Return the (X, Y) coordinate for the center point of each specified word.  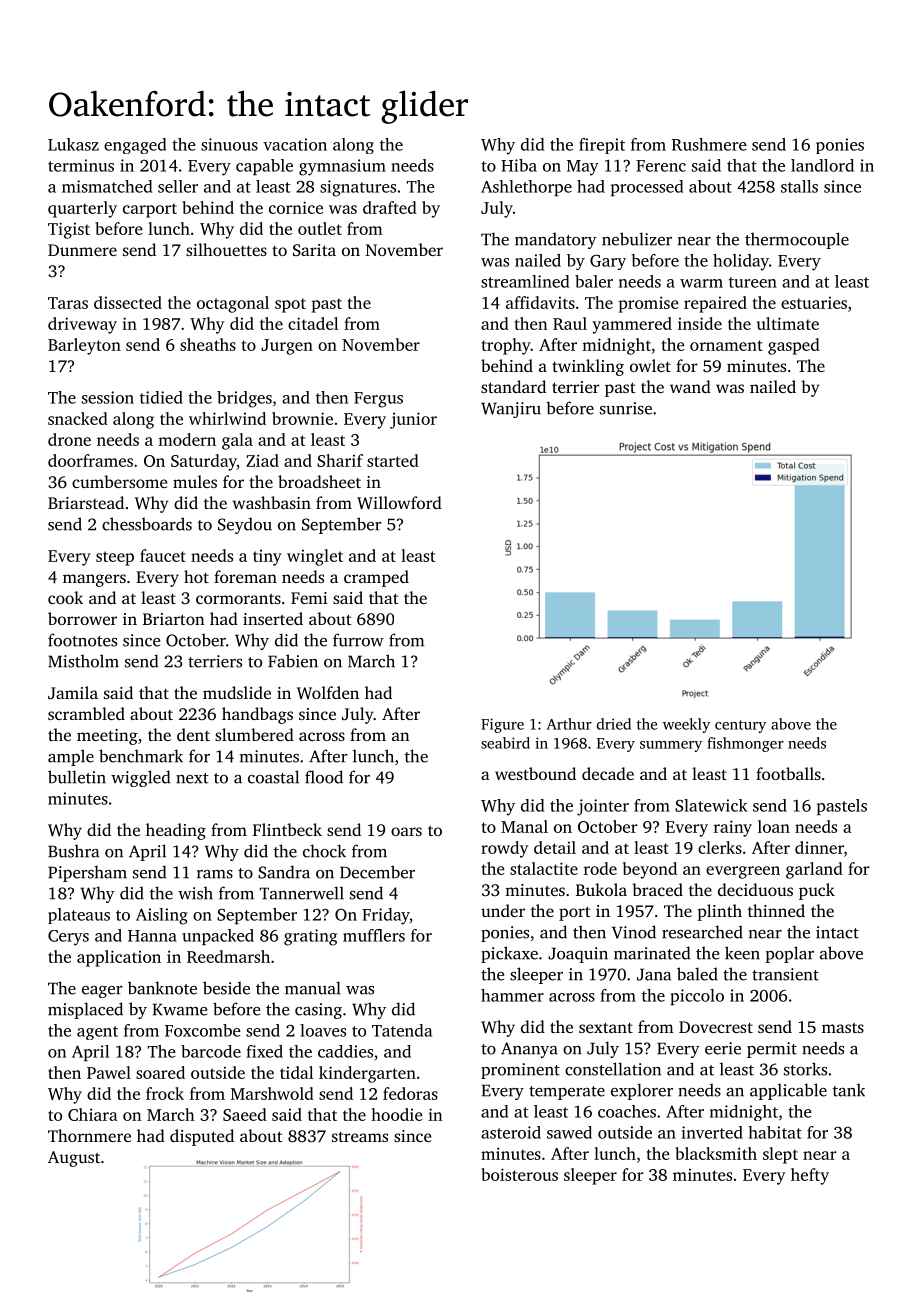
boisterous (519, 1174)
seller (178, 186)
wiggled (140, 778)
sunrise (626, 408)
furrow (358, 640)
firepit (602, 146)
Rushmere (709, 144)
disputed (202, 1137)
